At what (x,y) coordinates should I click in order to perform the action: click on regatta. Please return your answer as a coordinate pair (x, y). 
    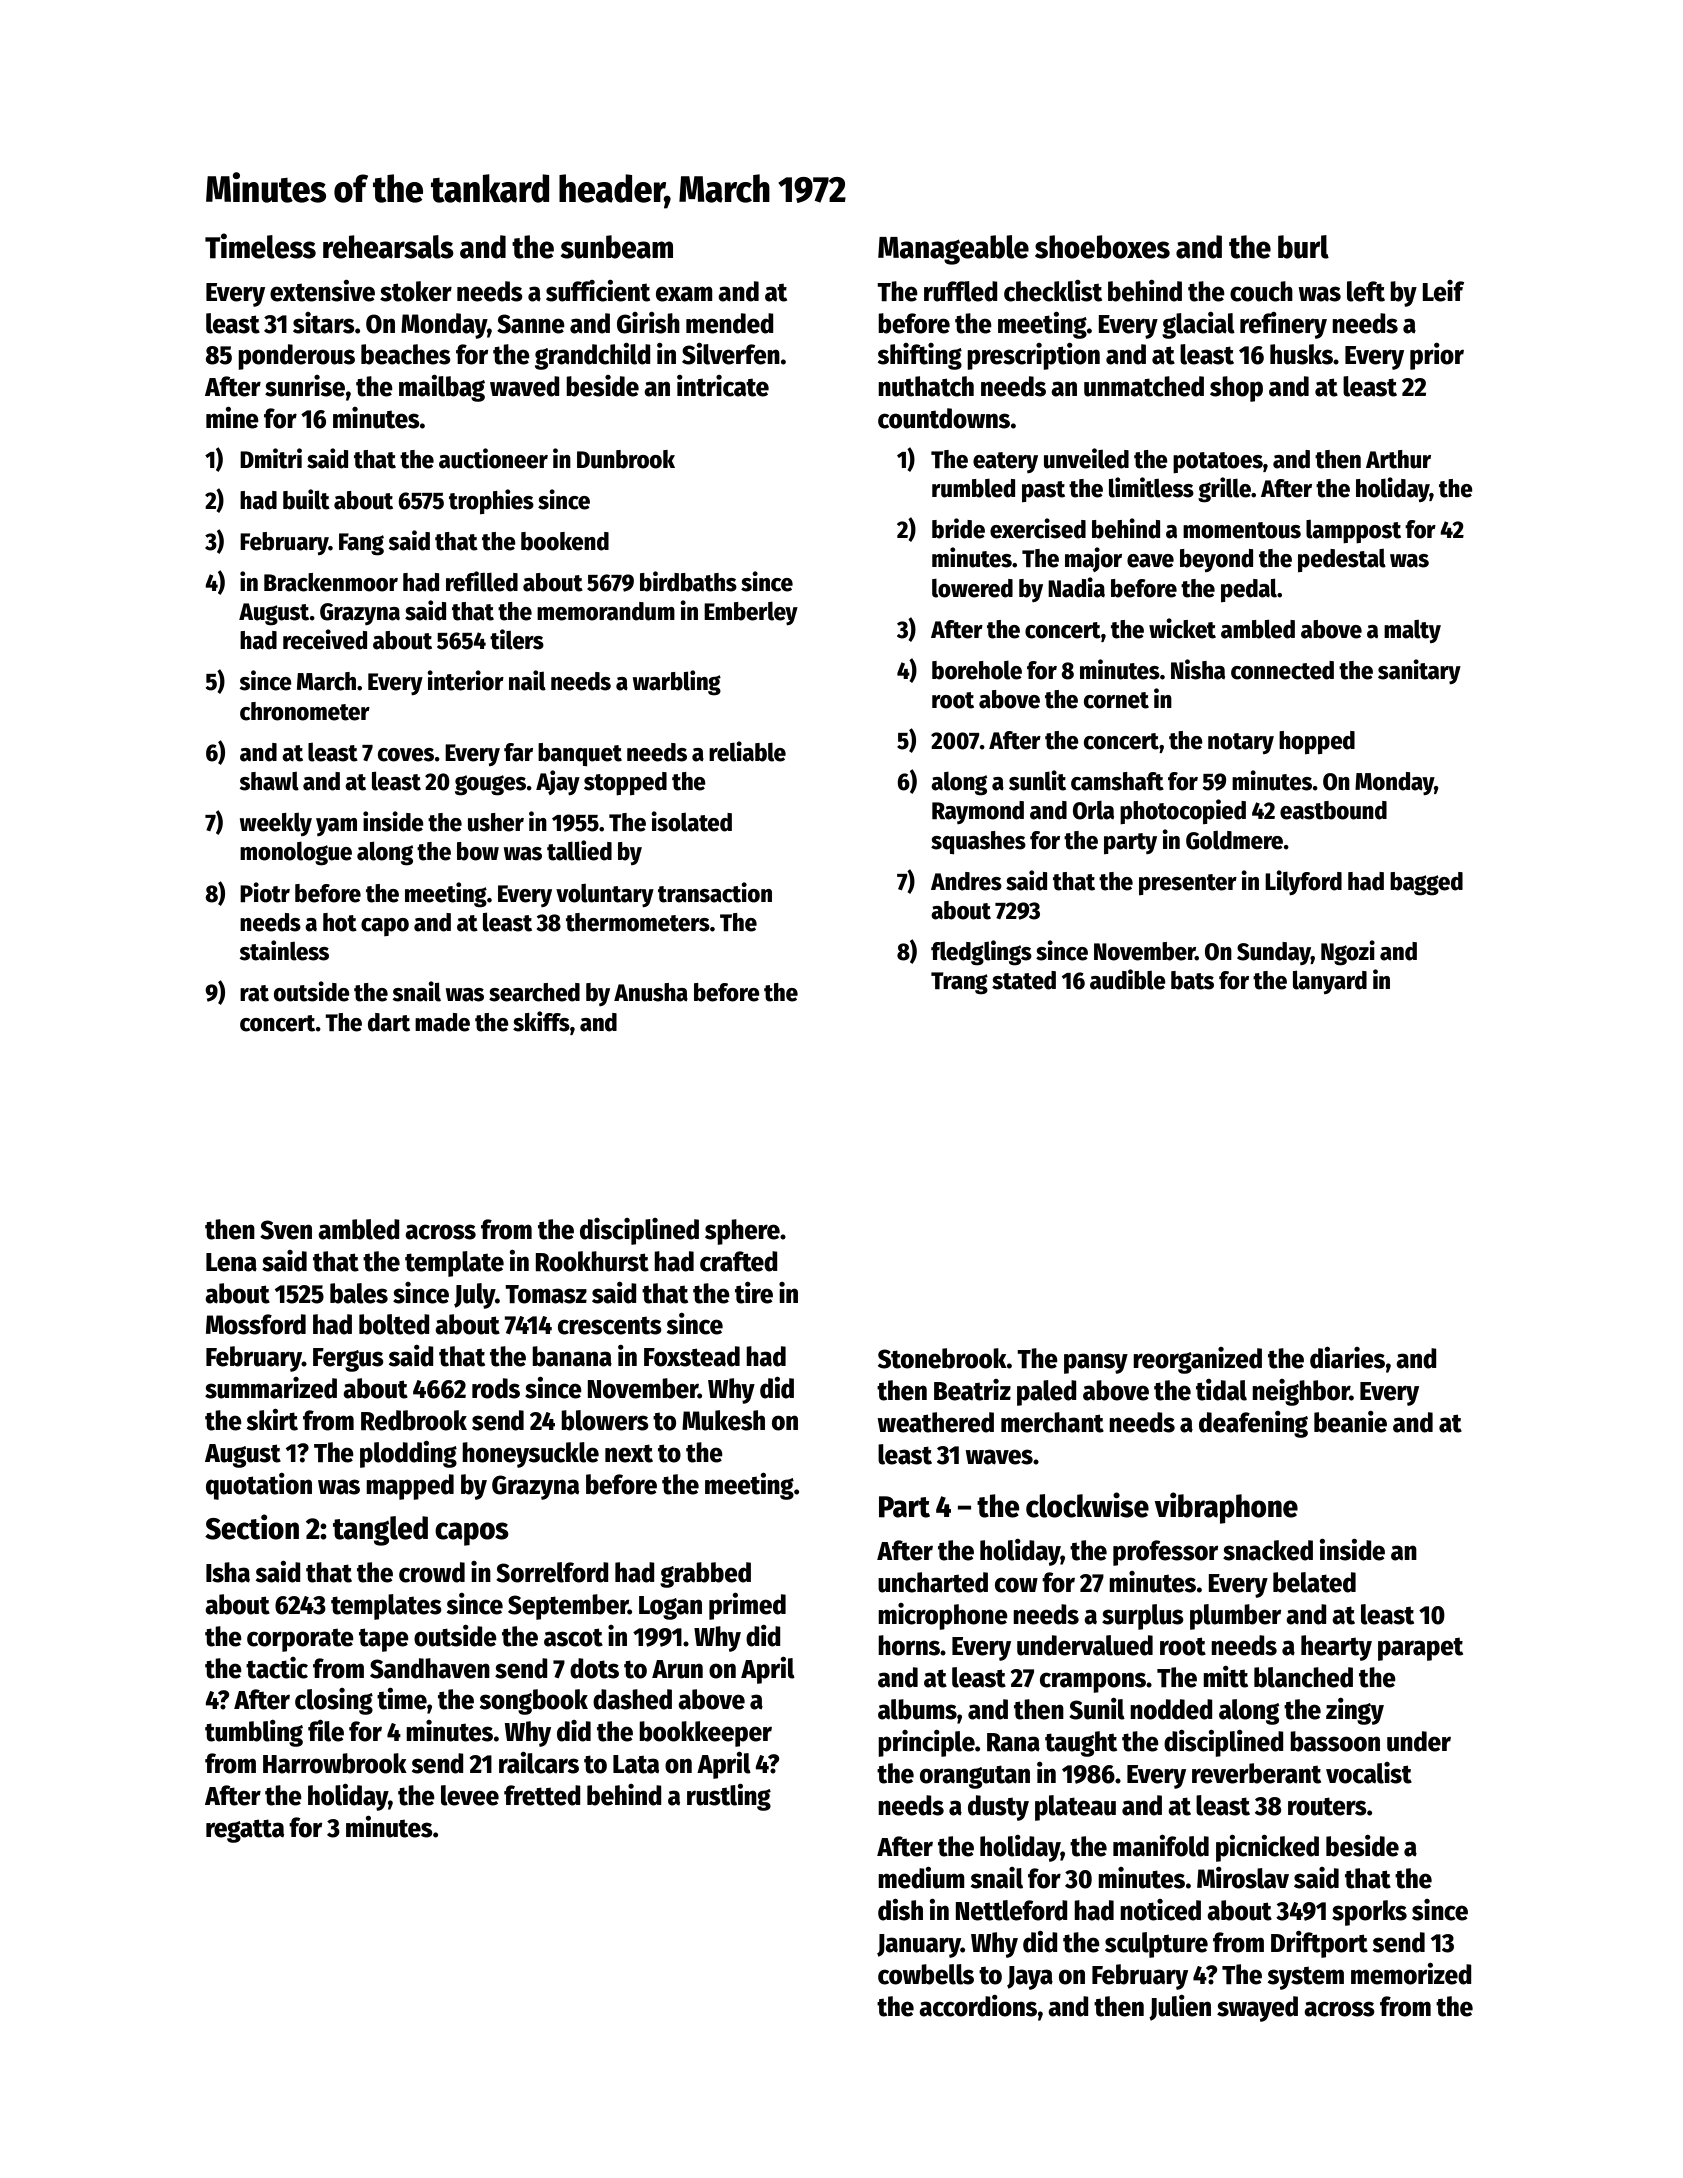
    Looking at the image, I should click on (245, 1831).
